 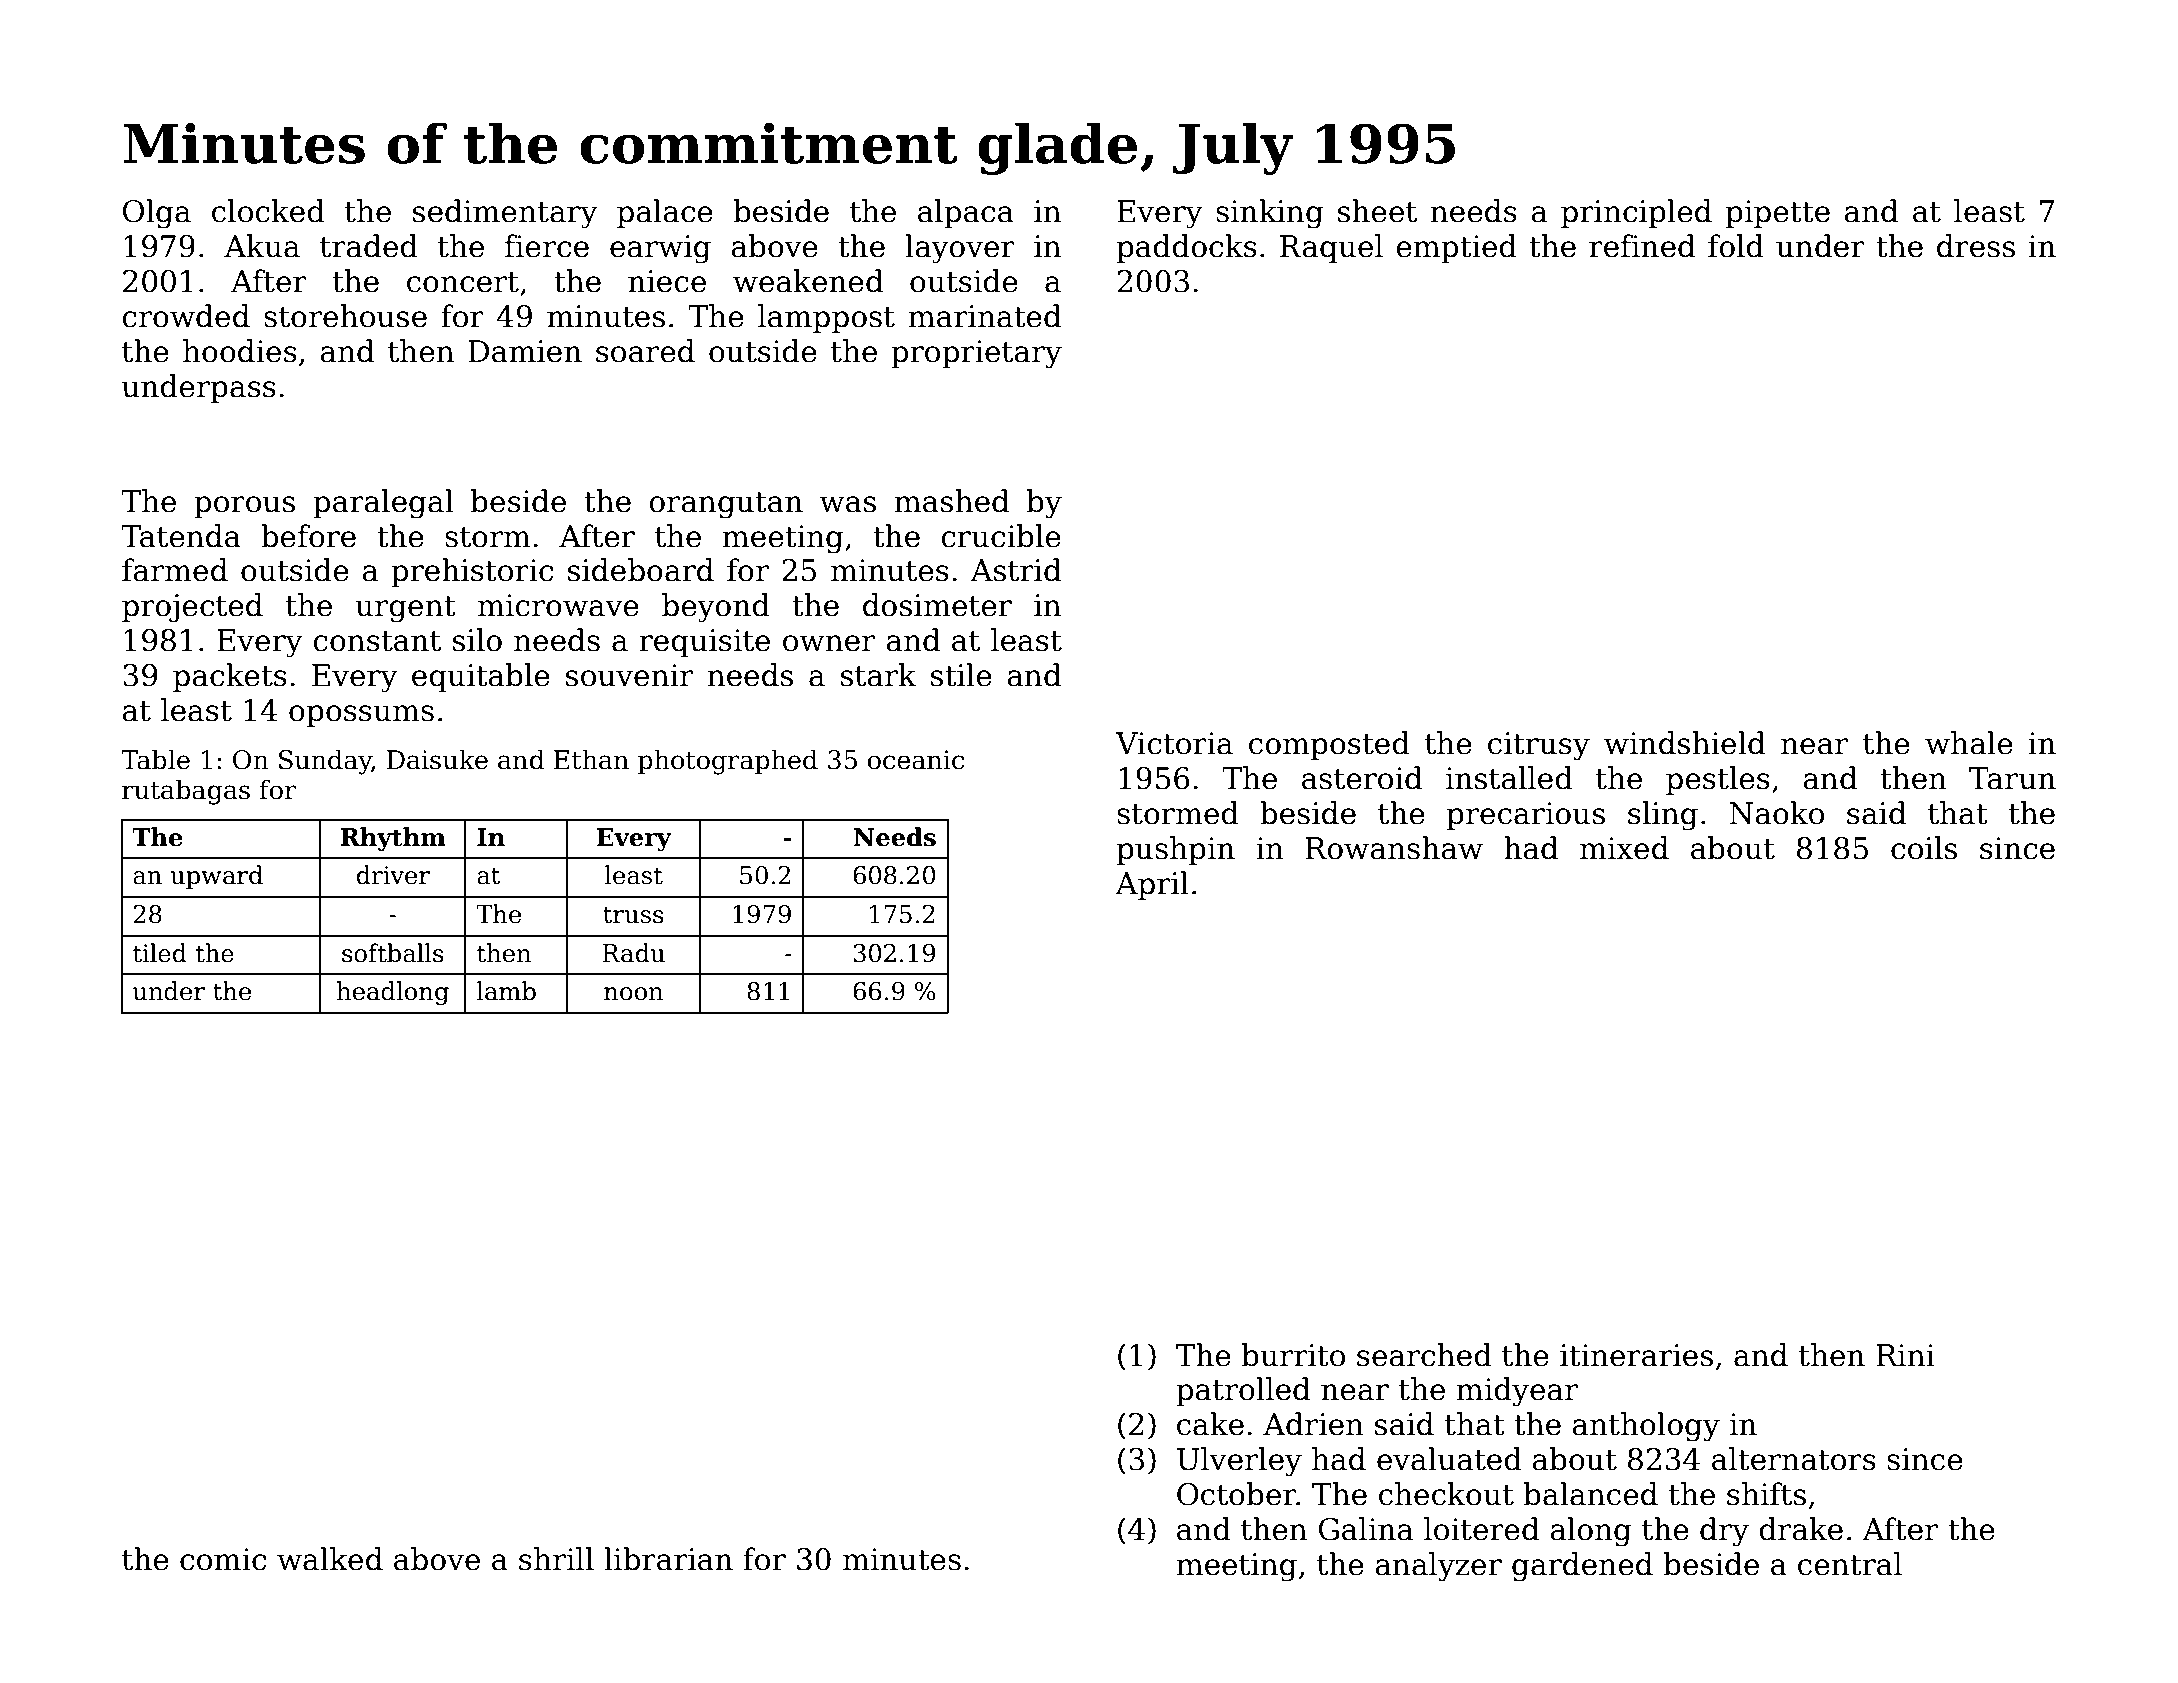 What do you see at coordinates (1850, 1564) in the screenshot?
I see `central` at bounding box center [1850, 1564].
